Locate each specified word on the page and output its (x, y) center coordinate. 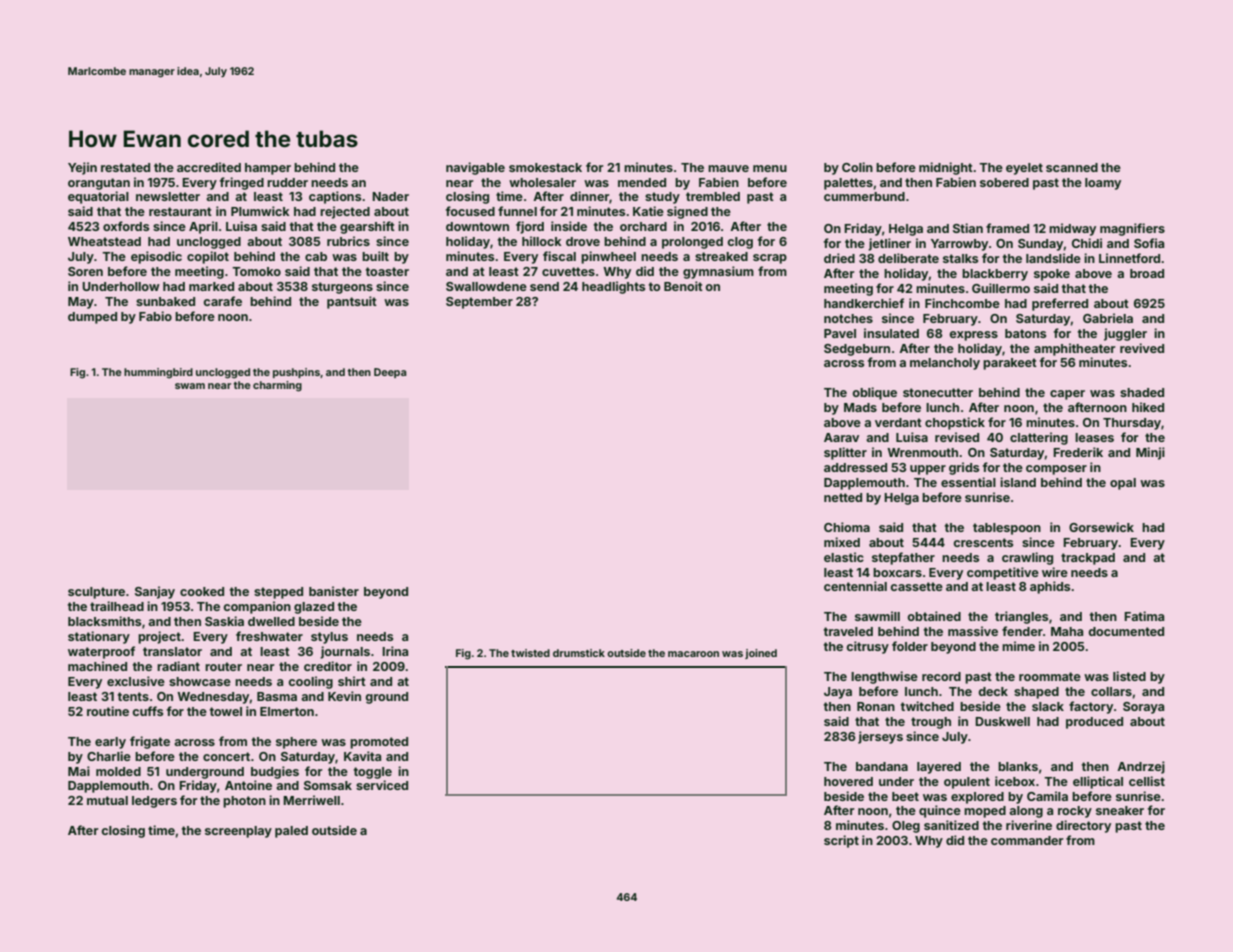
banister (334, 591)
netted (843, 497)
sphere (296, 743)
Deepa (390, 373)
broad (1147, 273)
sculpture (96, 593)
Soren (85, 271)
